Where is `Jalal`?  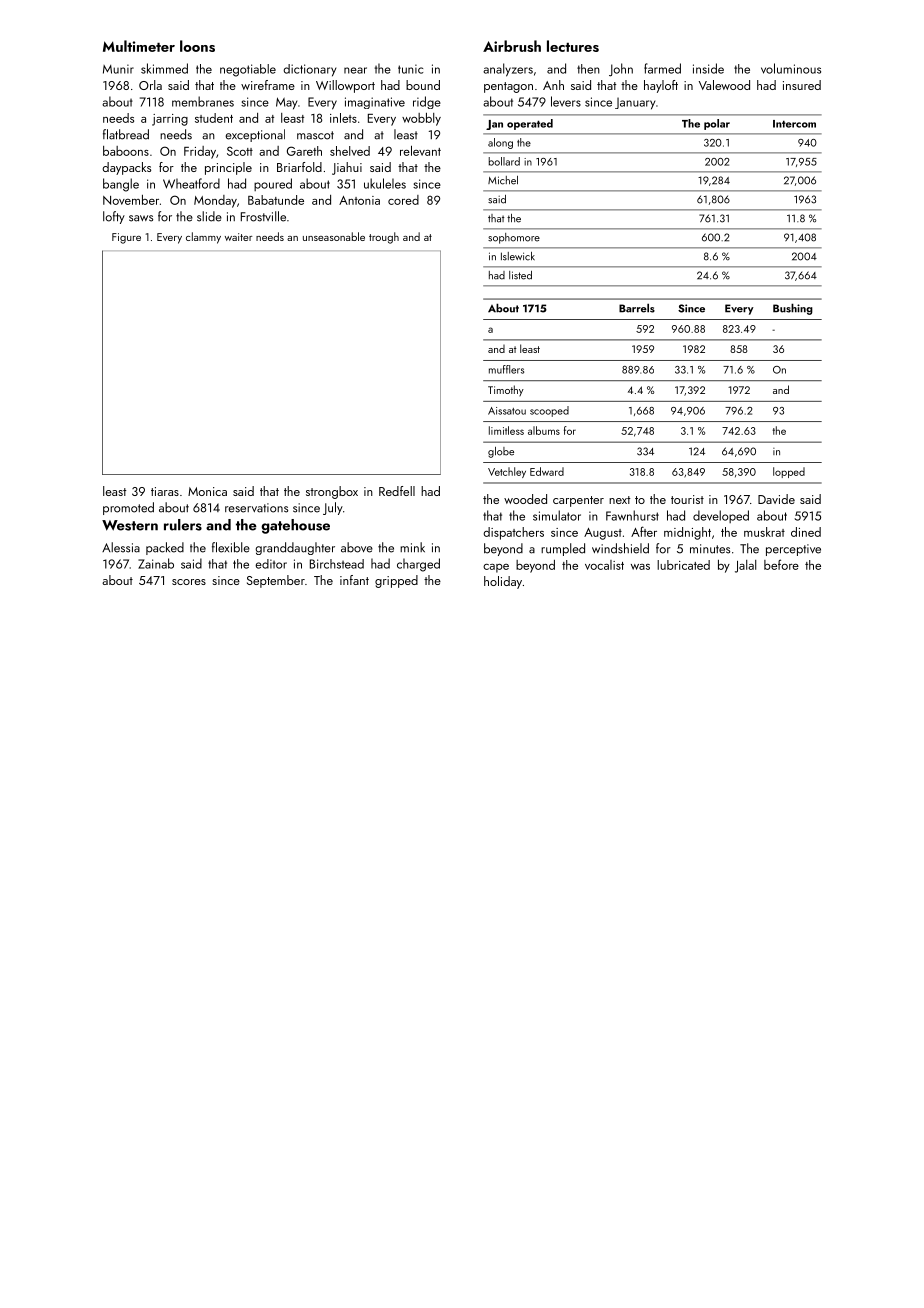 Jalal is located at coordinates (745, 566).
